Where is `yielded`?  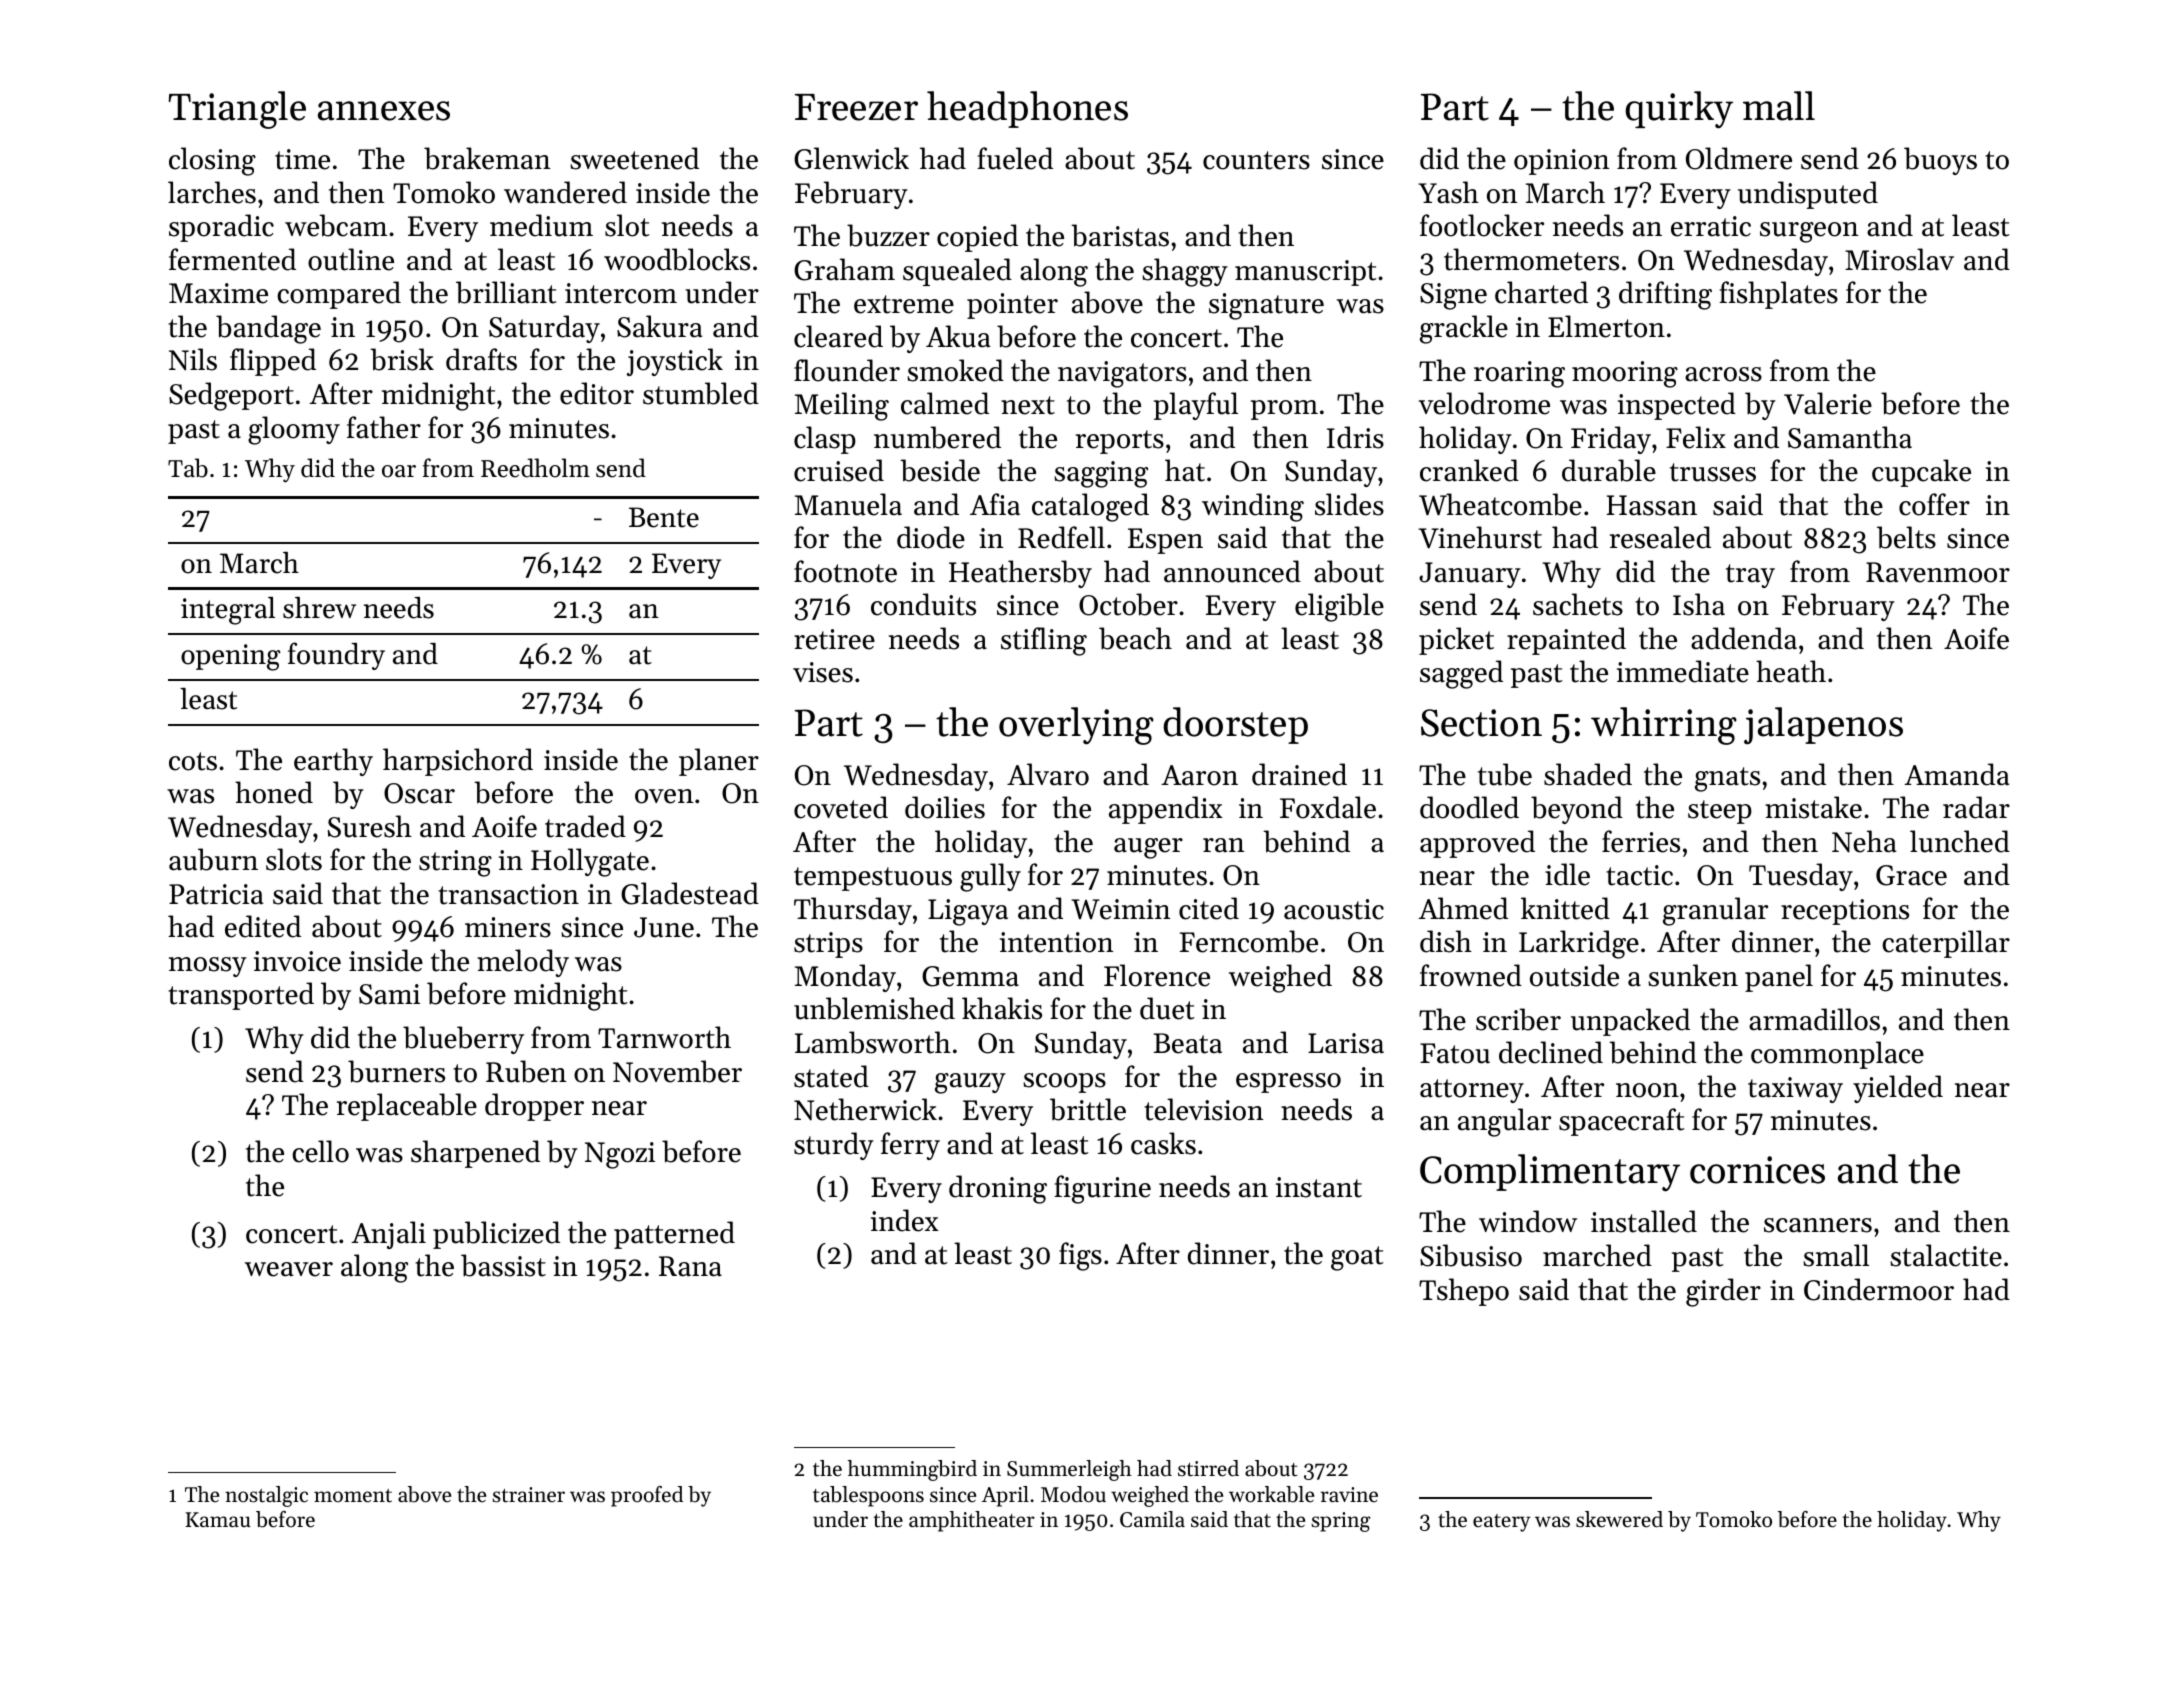 yielded is located at coordinates (1898, 1089).
